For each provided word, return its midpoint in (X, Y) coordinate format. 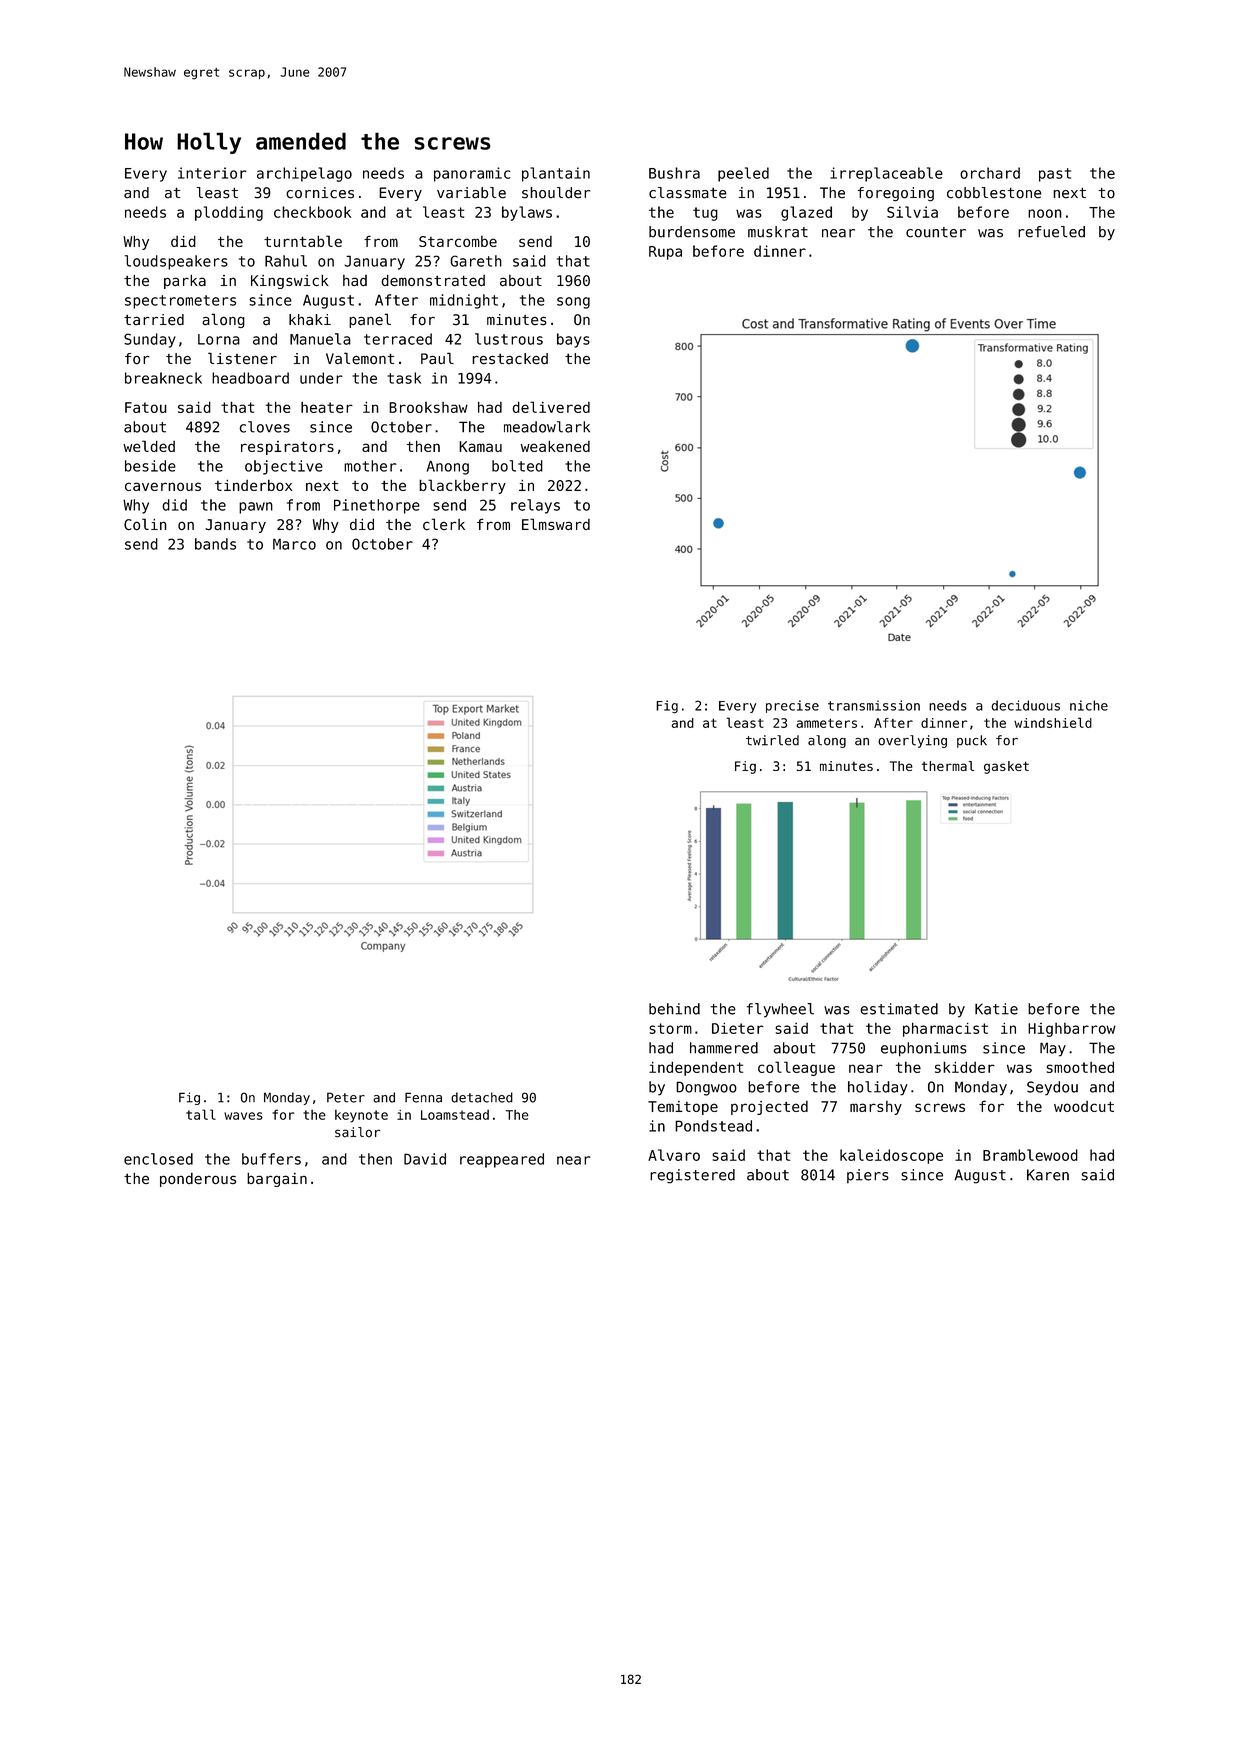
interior (212, 173)
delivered (551, 407)
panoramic (472, 174)
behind (674, 1009)
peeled (743, 174)
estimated (899, 1009)
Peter (346, 1097)
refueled (1051, 232)
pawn (256, 508)
